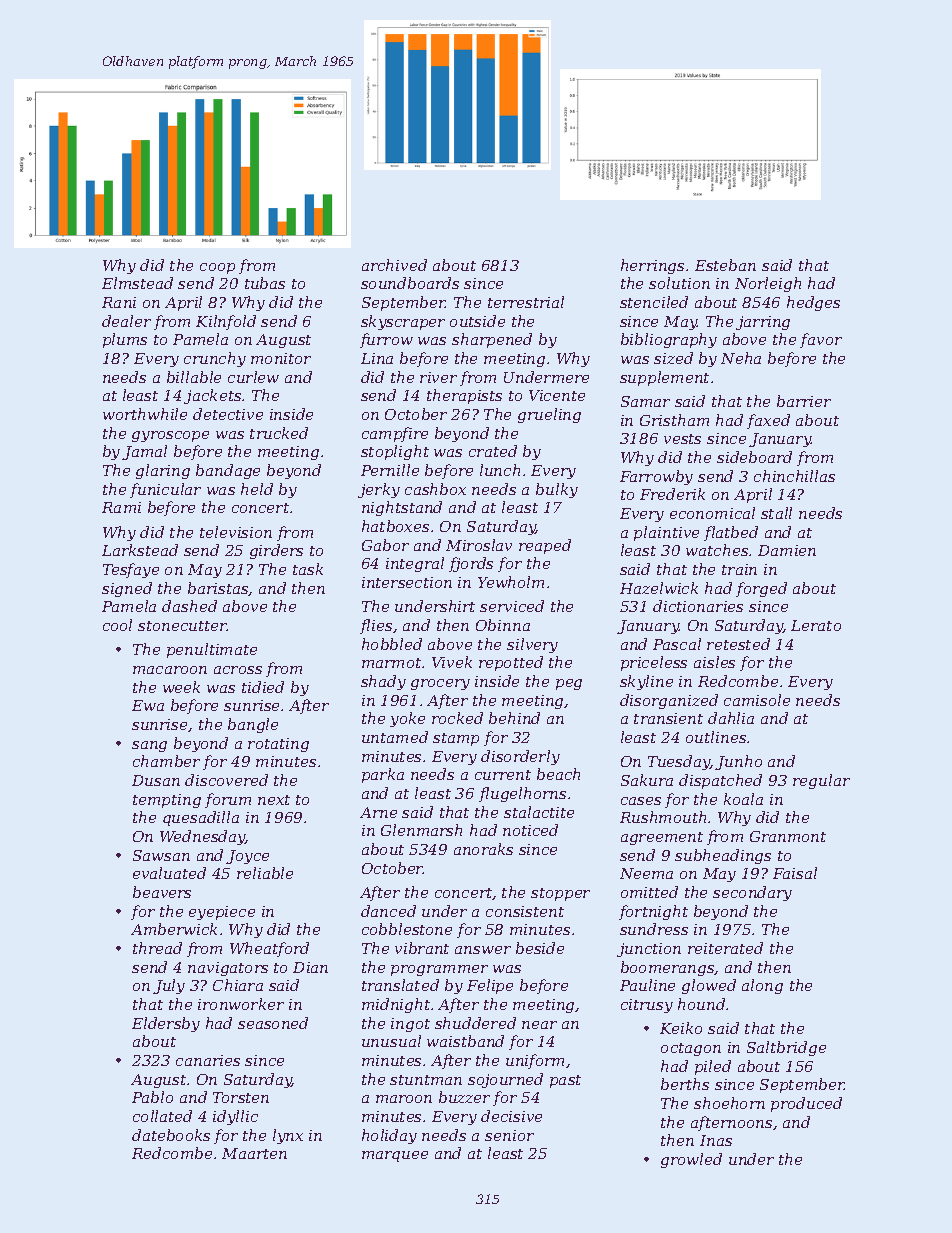  Describe the element at coordinates (121, 507) in the screenshot. I see `Rami` at that location.
